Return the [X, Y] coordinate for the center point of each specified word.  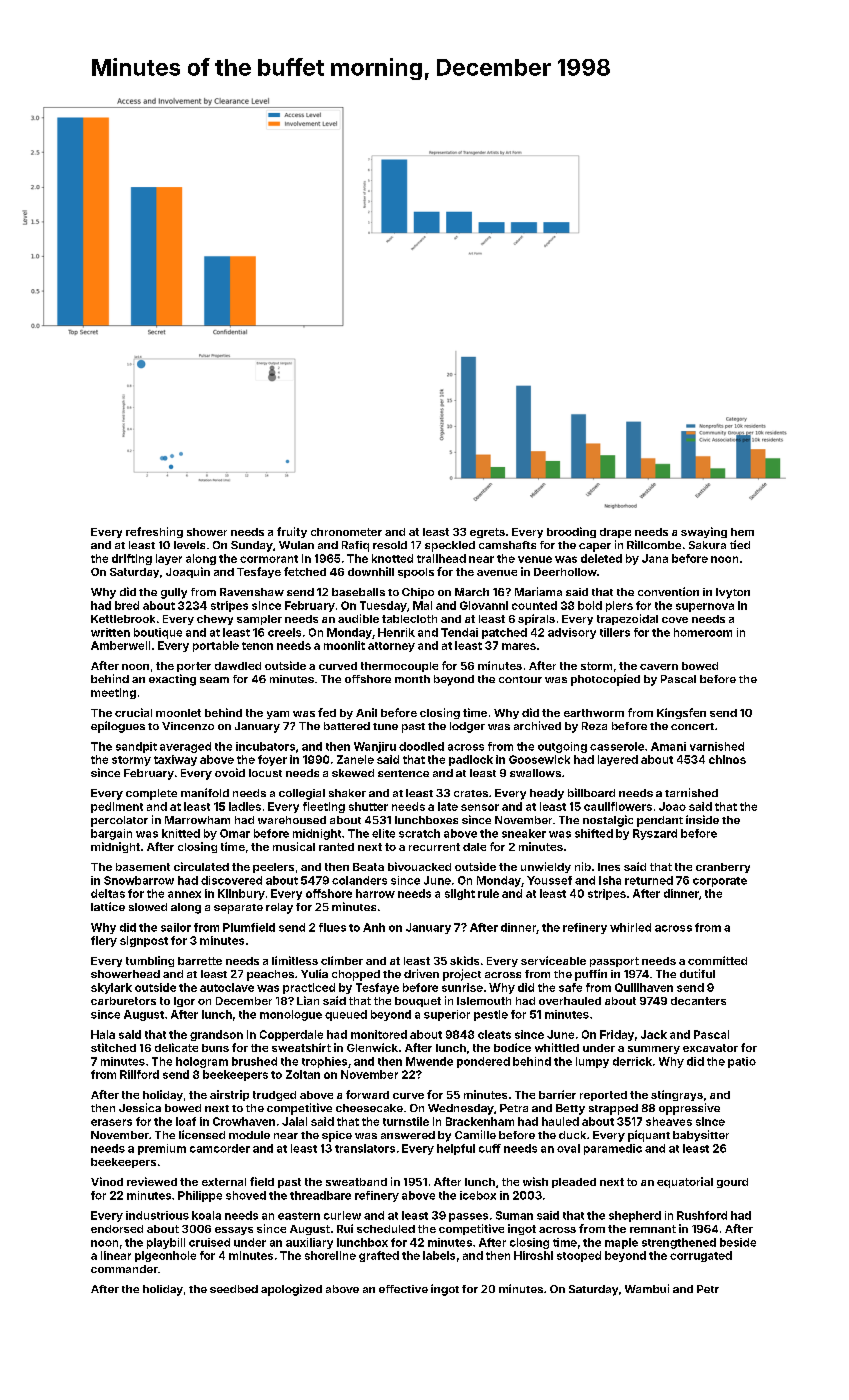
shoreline [330, 1255]
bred [127, 605]
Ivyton [733, 593]
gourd [732, 1183]
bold [590, 605]
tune [385, 726]
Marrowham [197, 820]
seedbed [234, 1289]
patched [504, 633]
